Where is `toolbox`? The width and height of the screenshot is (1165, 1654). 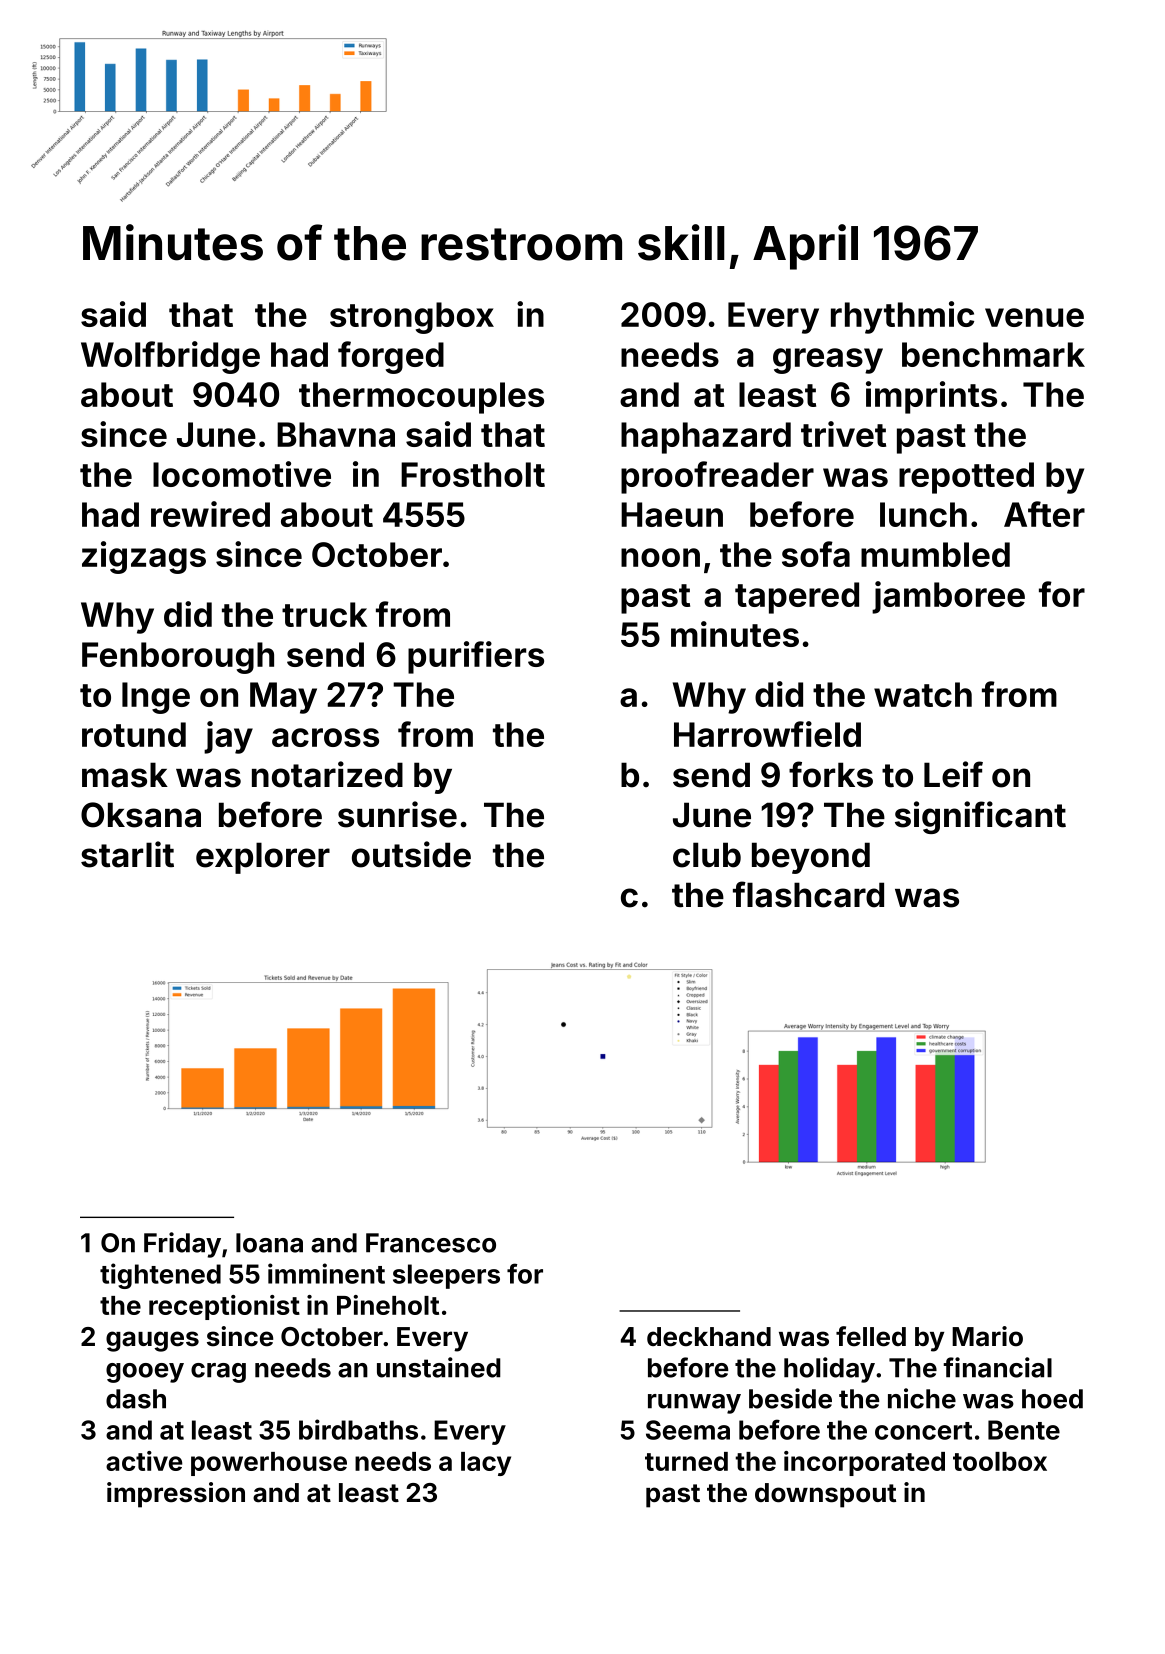 toolbox is located at coordinates (1000, 1461).
